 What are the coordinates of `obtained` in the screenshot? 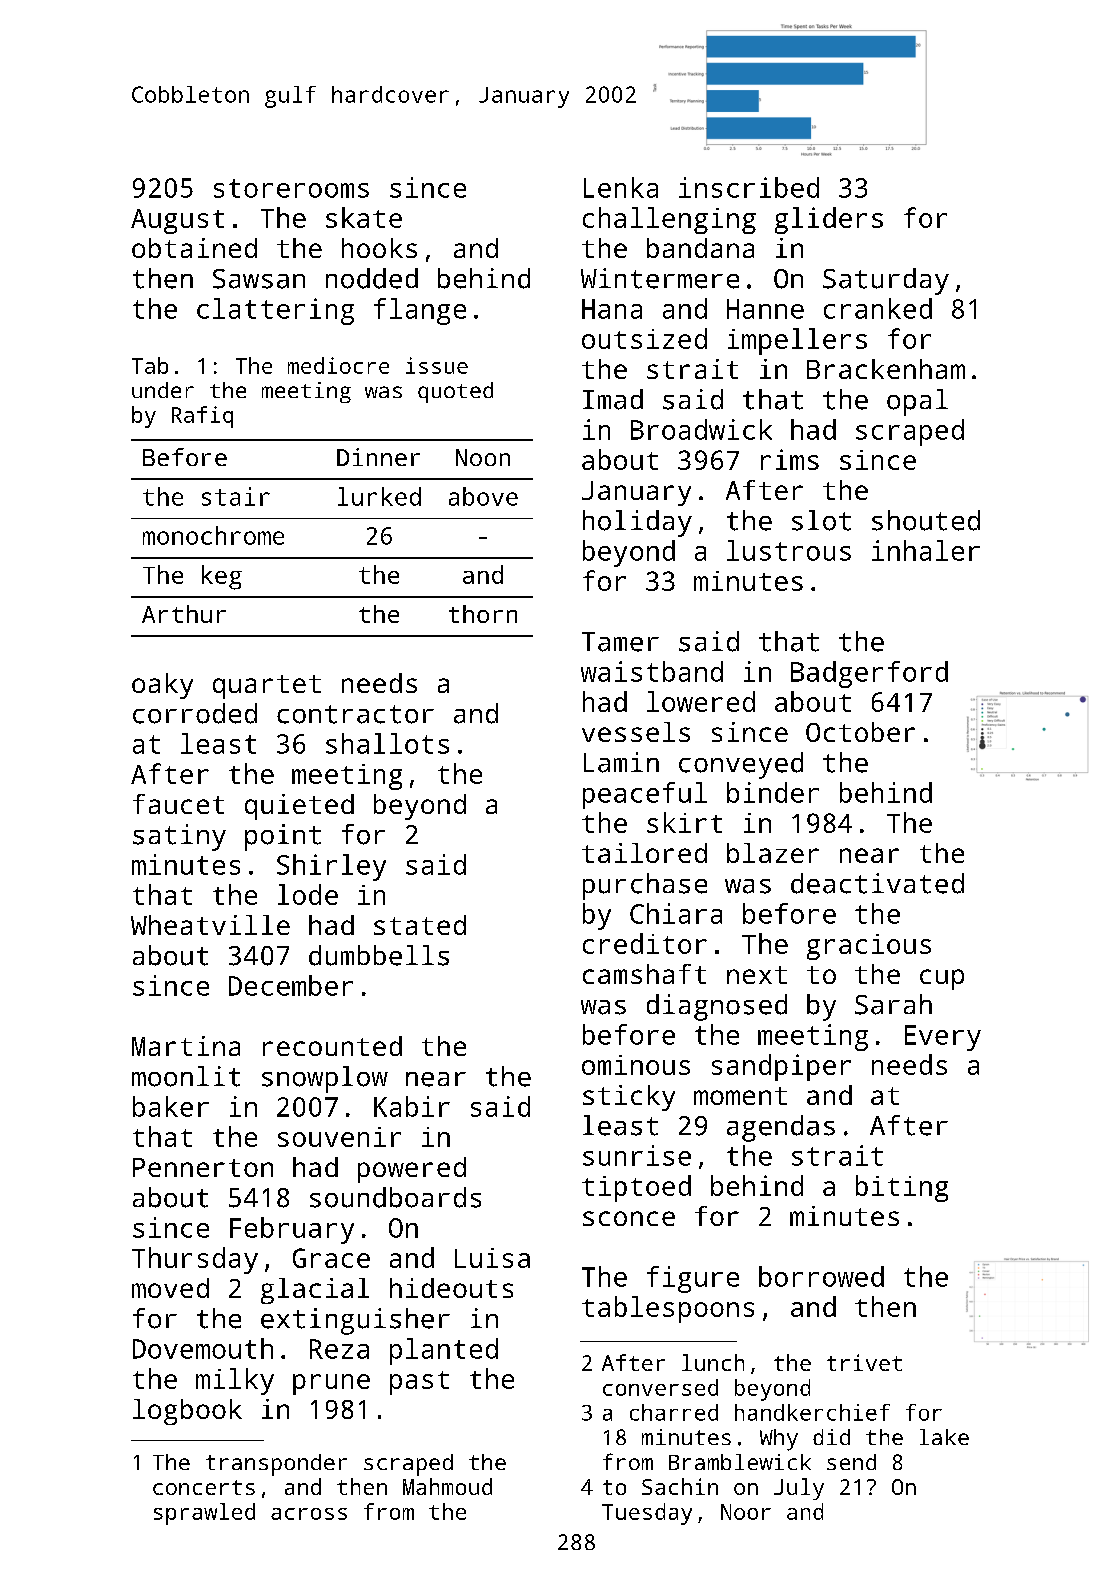 It's located at (194, 248).
